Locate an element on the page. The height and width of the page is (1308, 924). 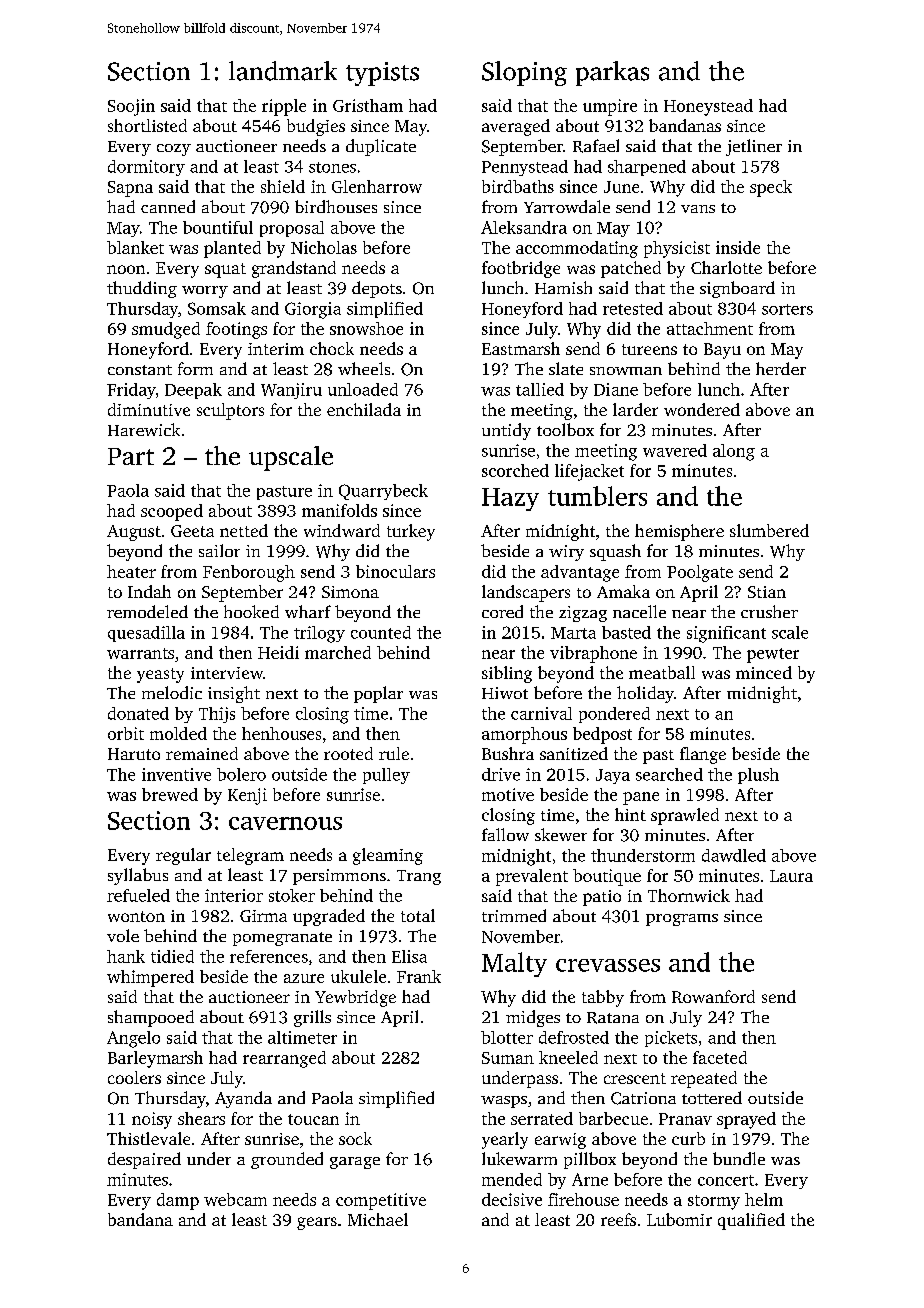
henhouses is located at coordinates (281, 733).
